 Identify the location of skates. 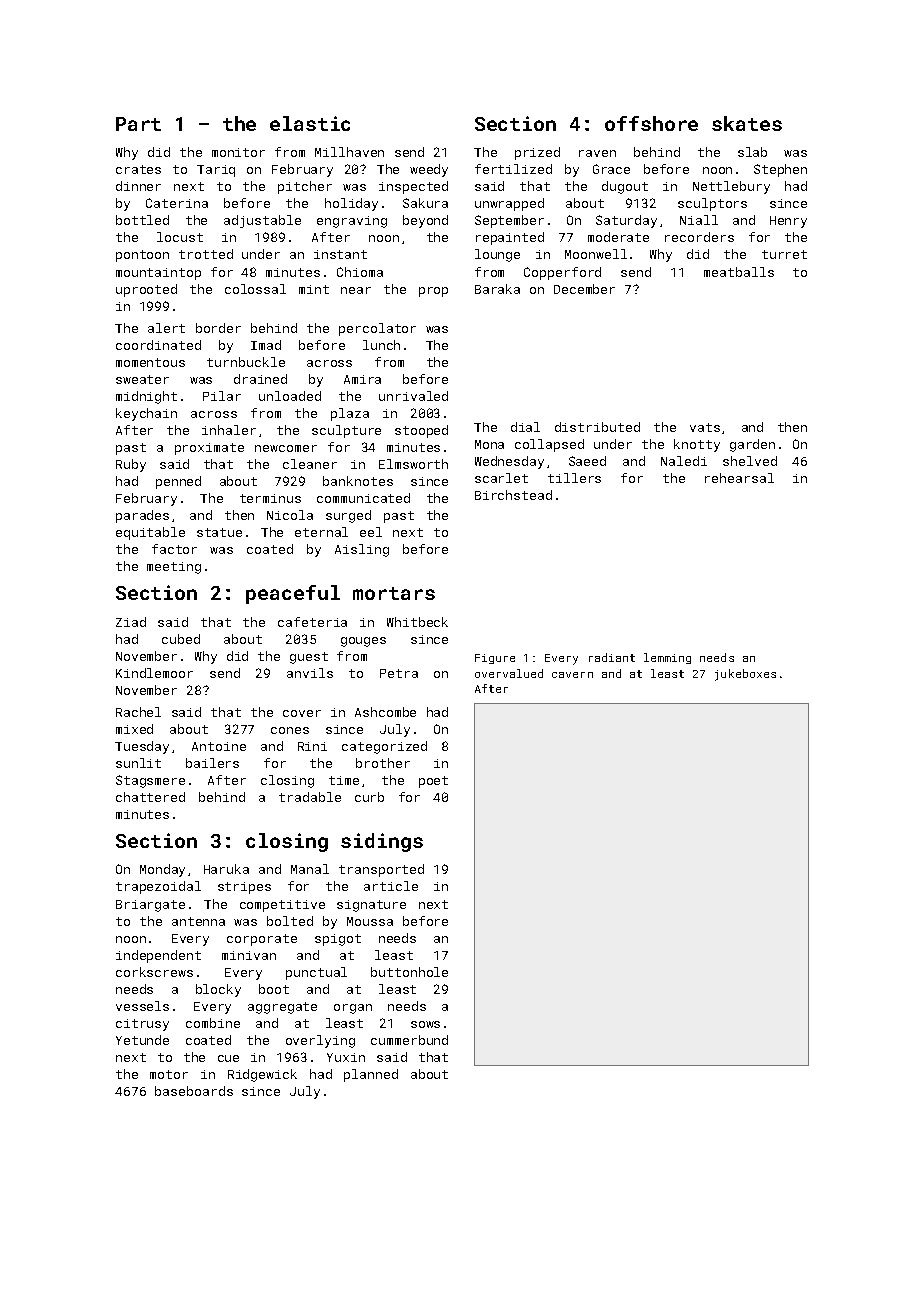
(747, 123).
